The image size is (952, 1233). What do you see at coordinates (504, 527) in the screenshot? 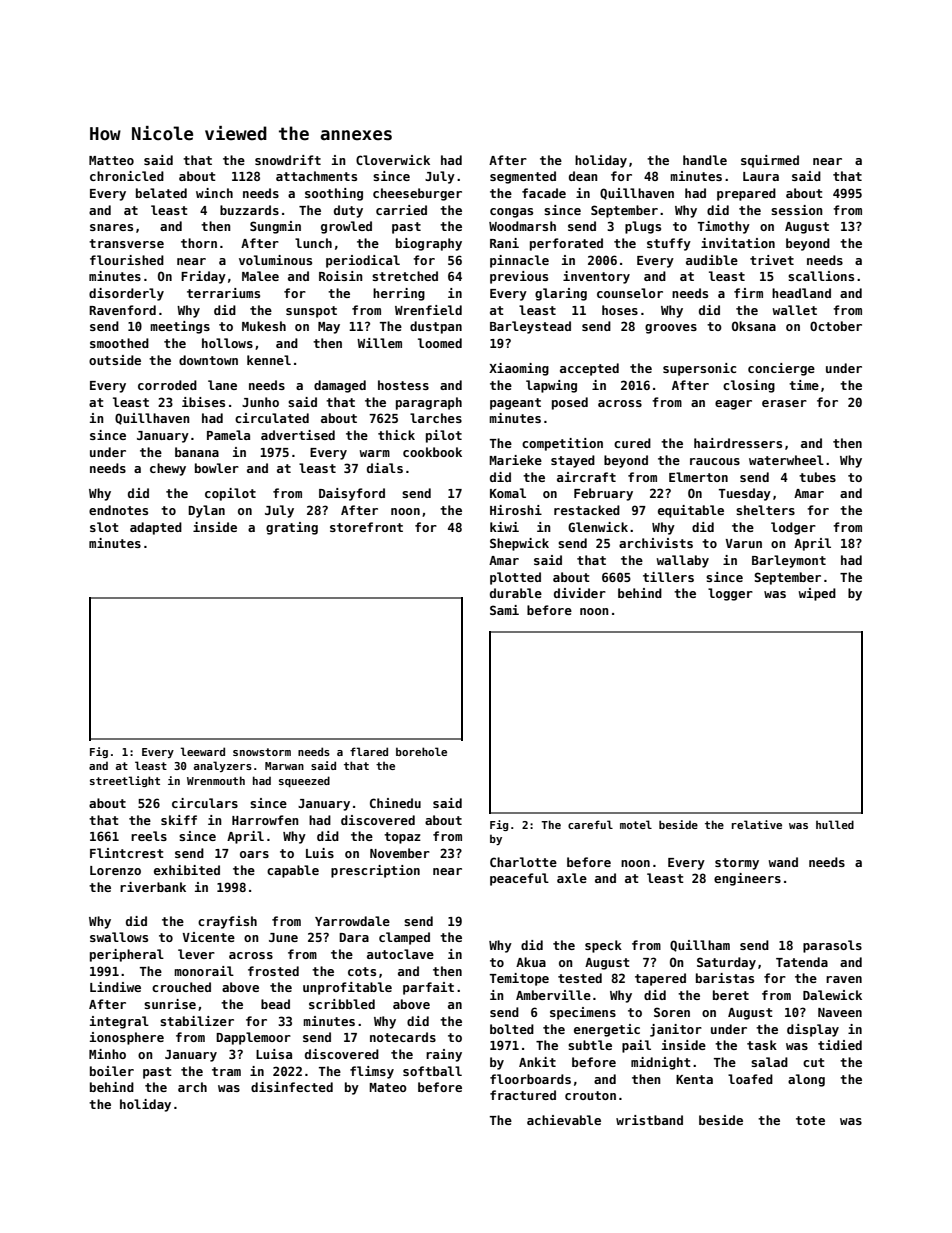
I see `kiwi` at bounding box center [504, 527].
